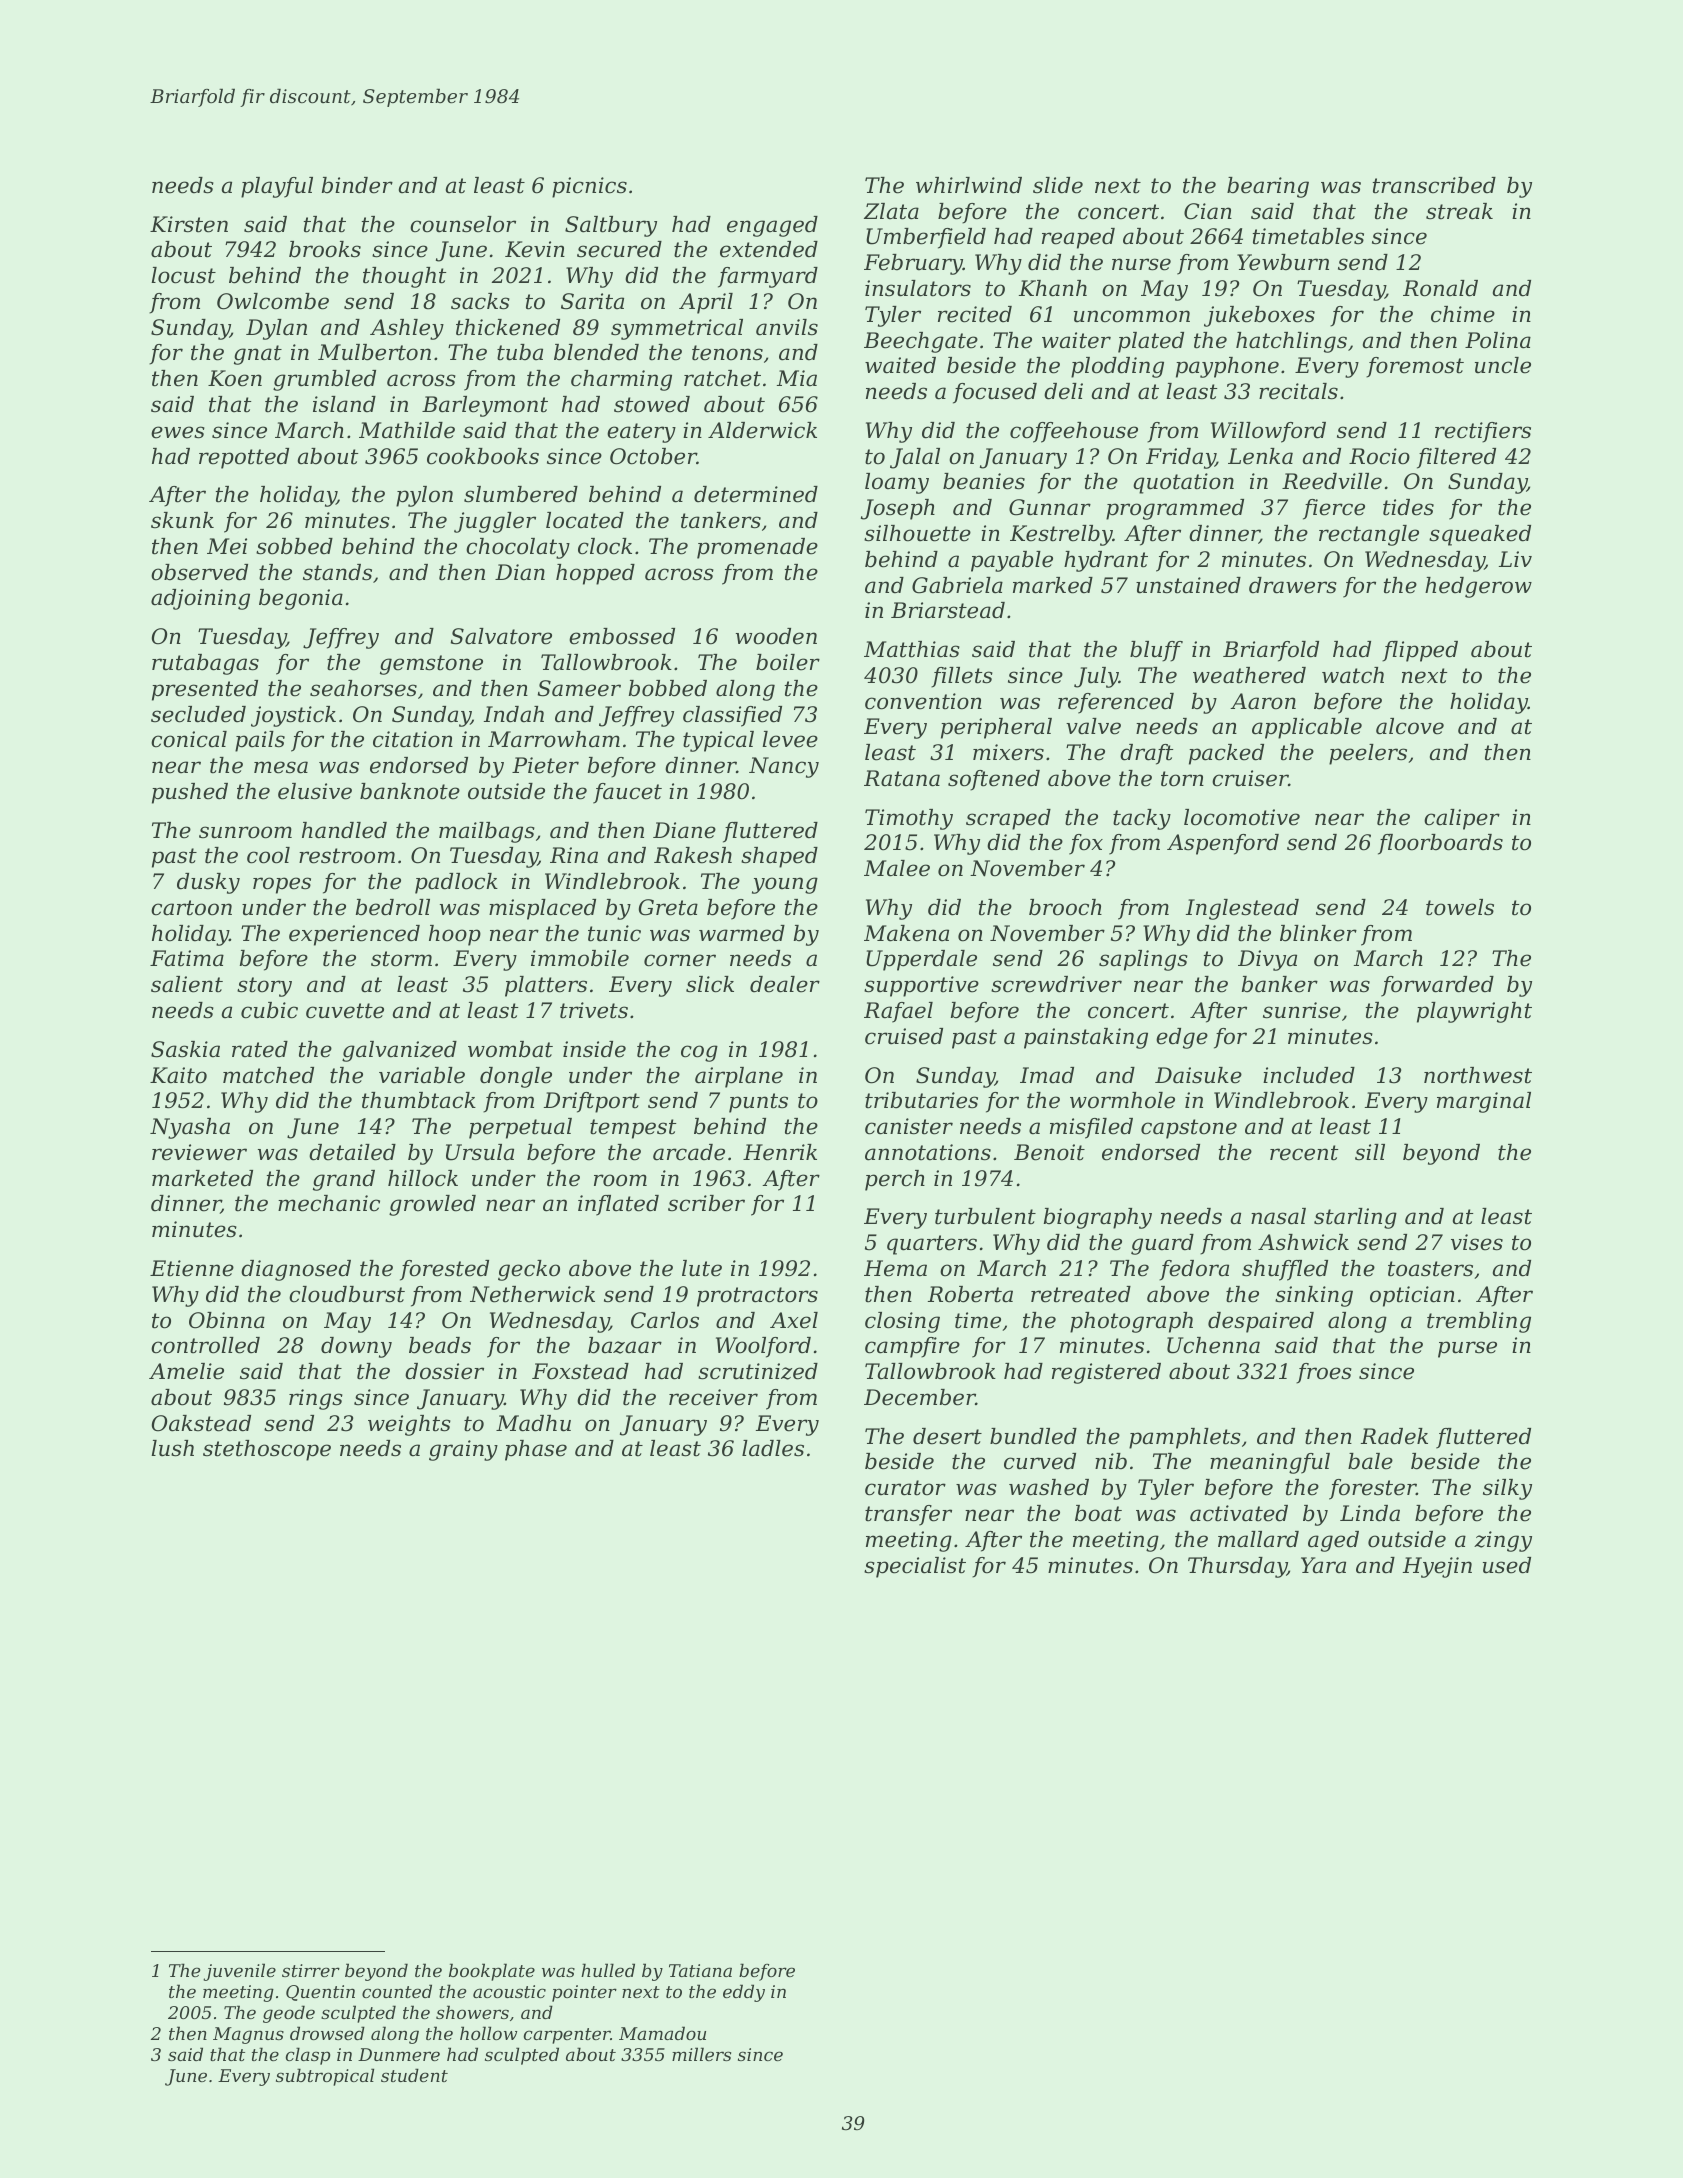 This screenshot has height=2178, width=1683. I want to click on dusky, so click(208, 883).
